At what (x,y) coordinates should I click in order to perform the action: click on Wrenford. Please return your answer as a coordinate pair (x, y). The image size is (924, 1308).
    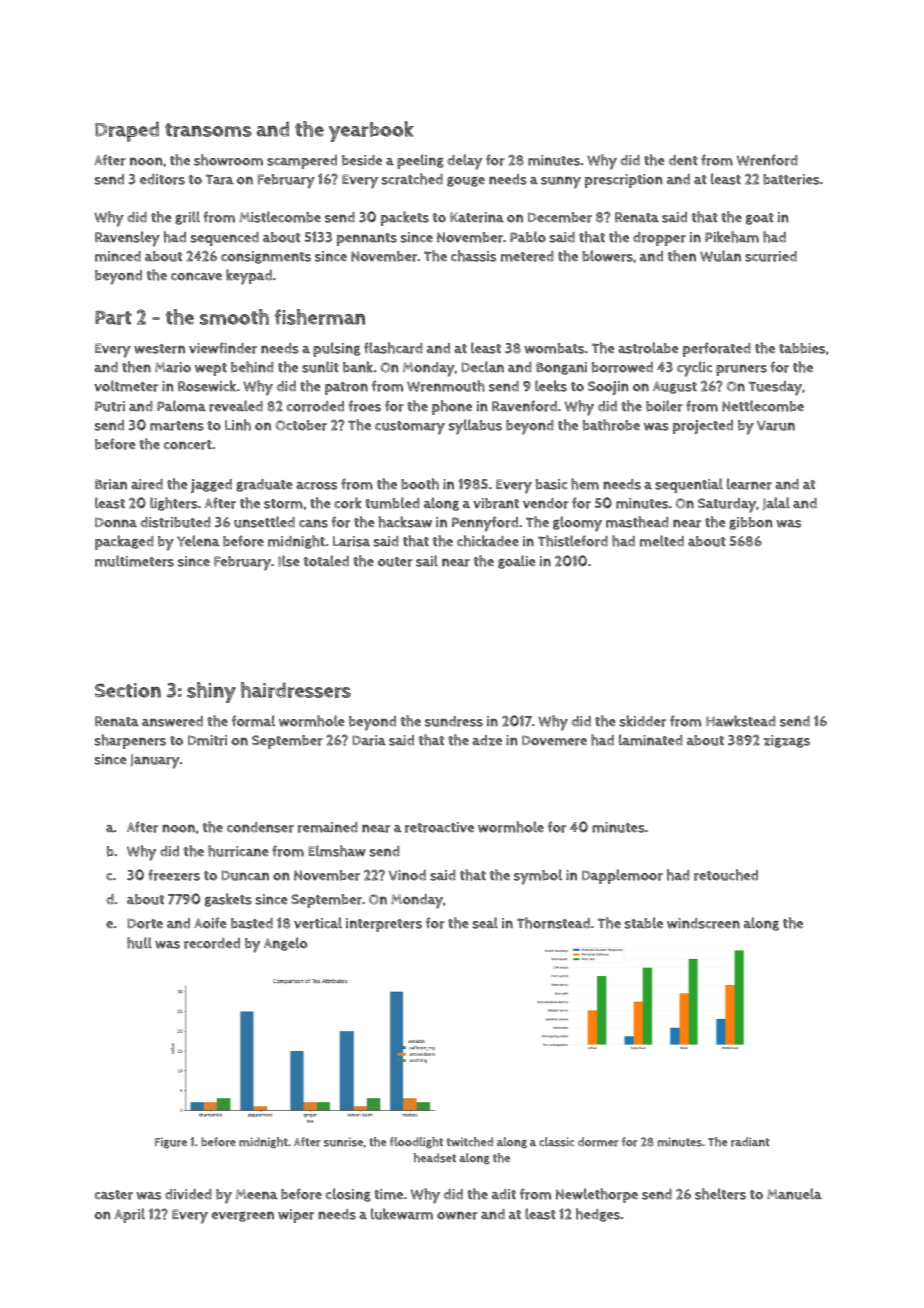
    Looking at the image, I should click on (767, 160).
